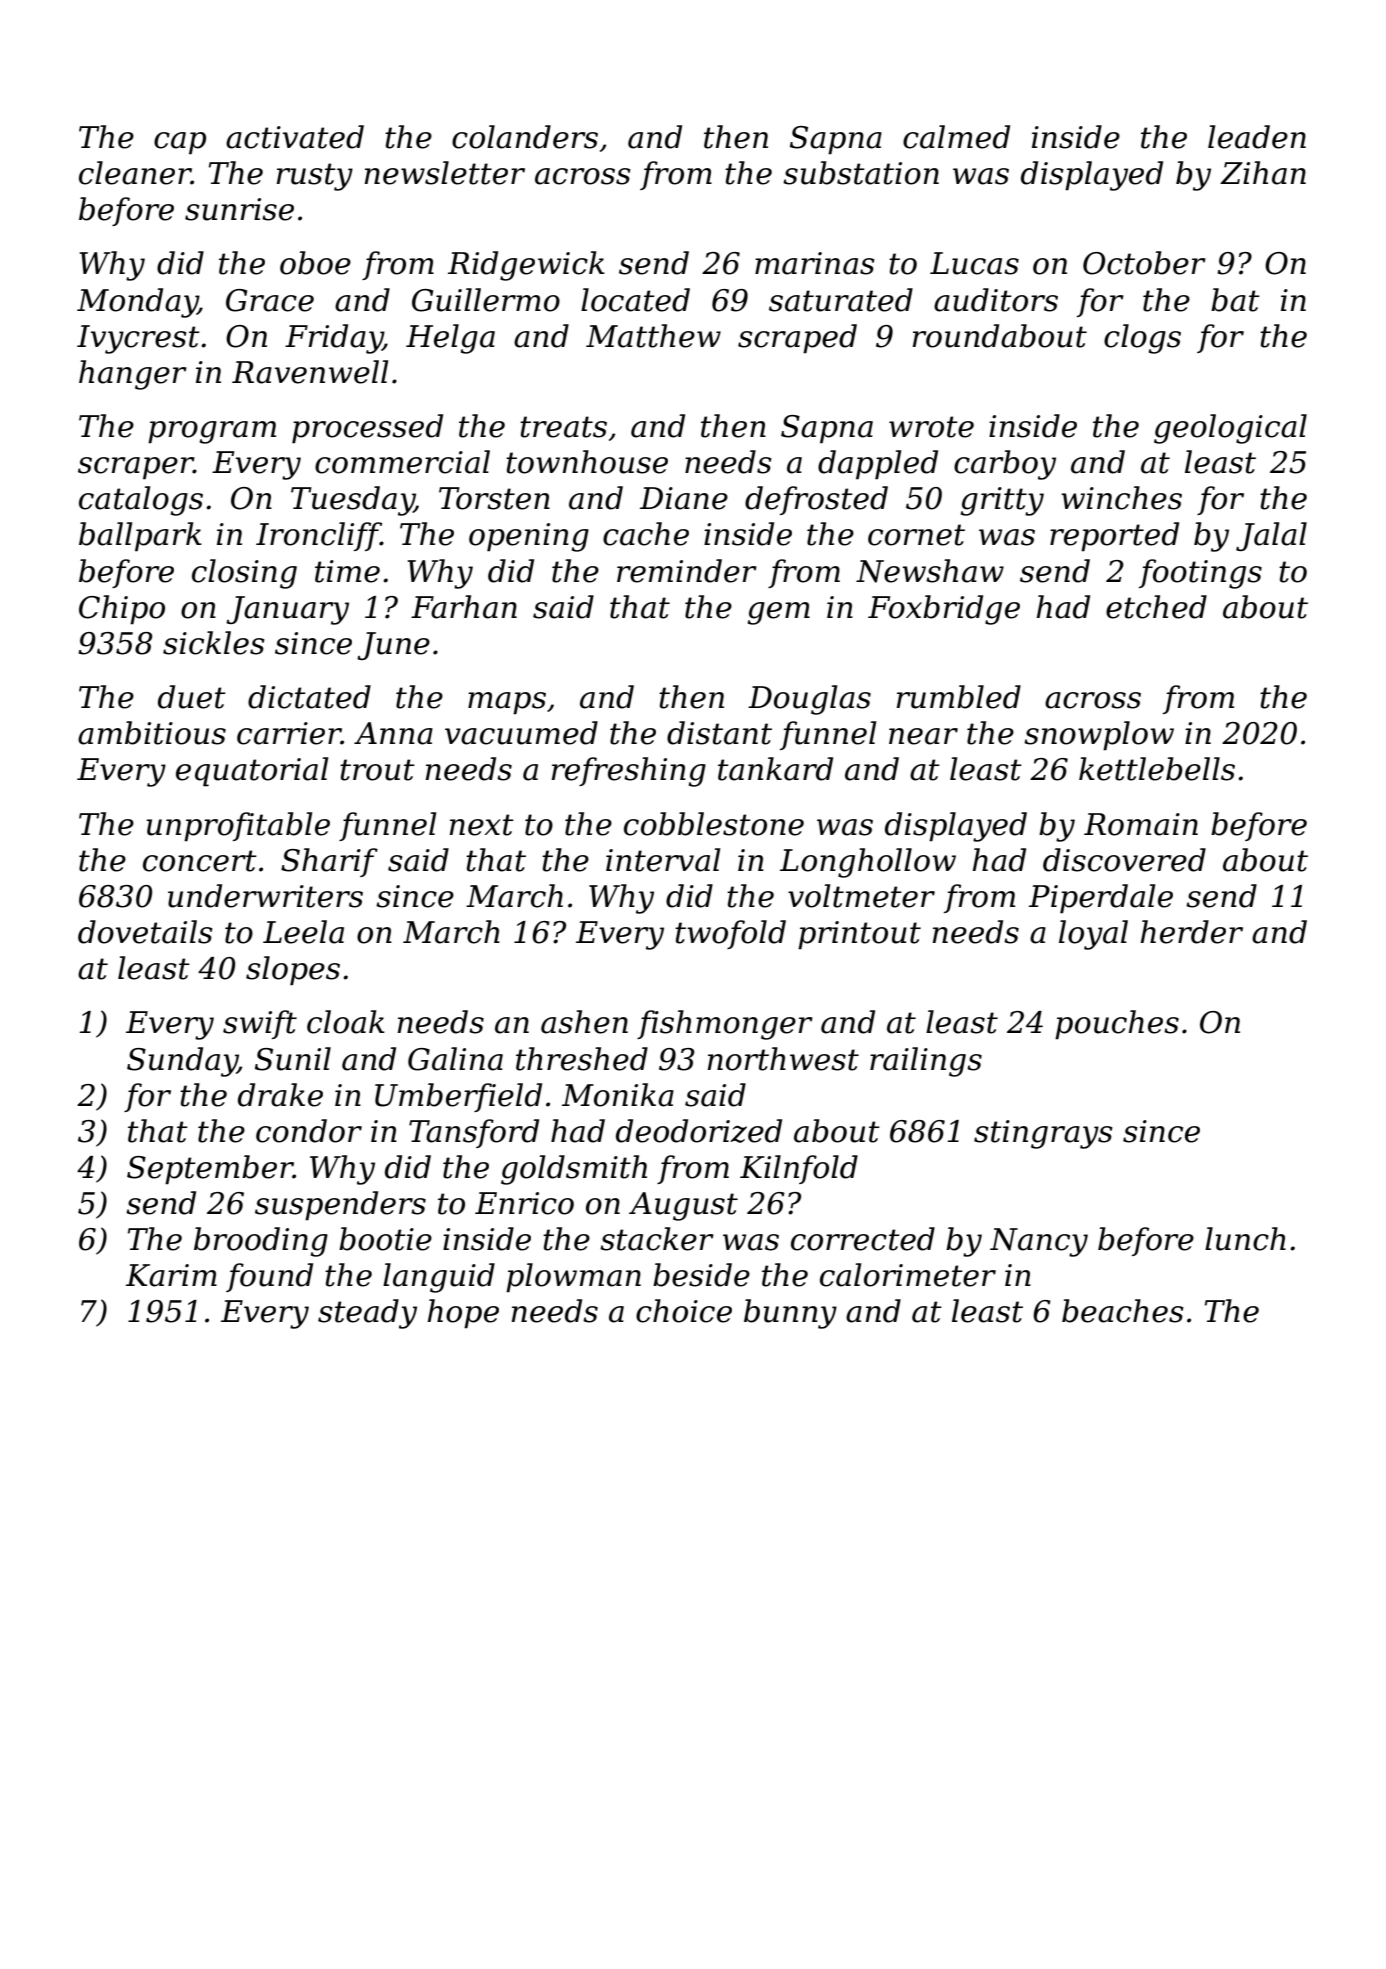  I want to click on Sharif, so click(329, 862).
